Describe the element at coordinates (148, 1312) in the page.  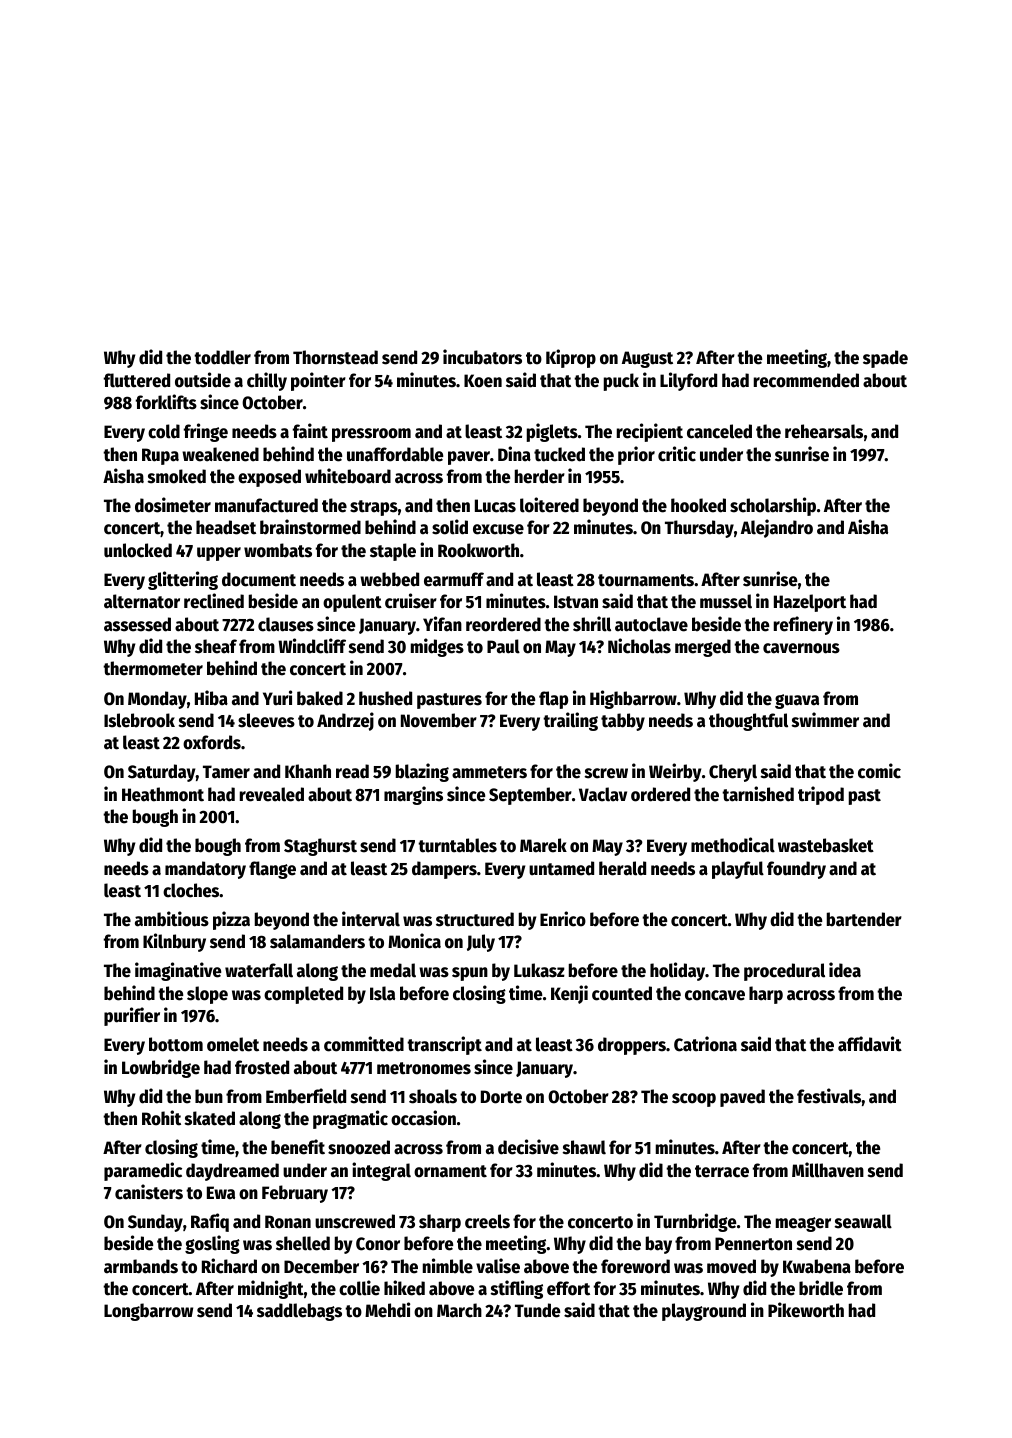
I see `Longbarrow` at that location.
